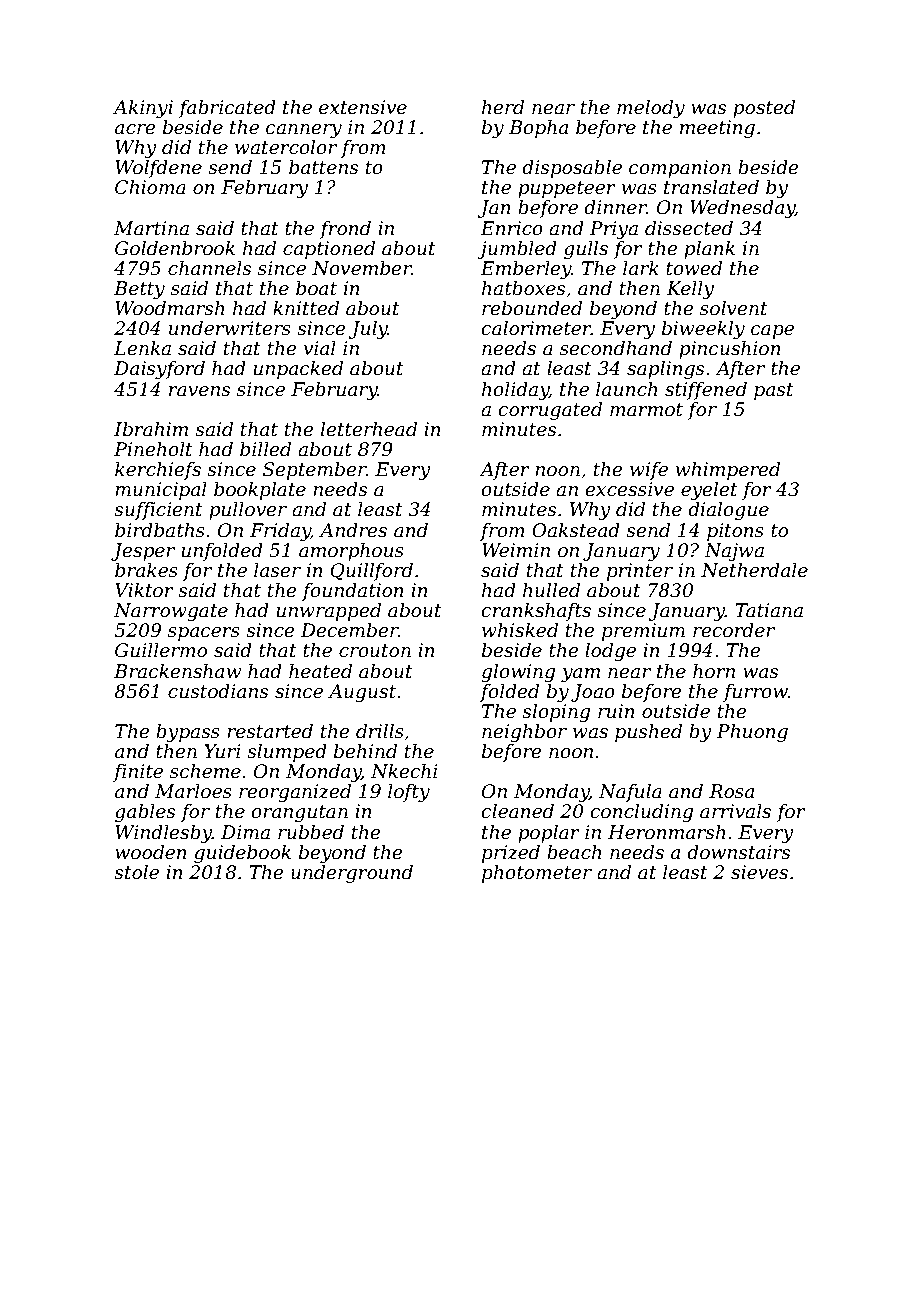 This page has width=924, height=1308. I want to click on pitons, so click(735, 532).
